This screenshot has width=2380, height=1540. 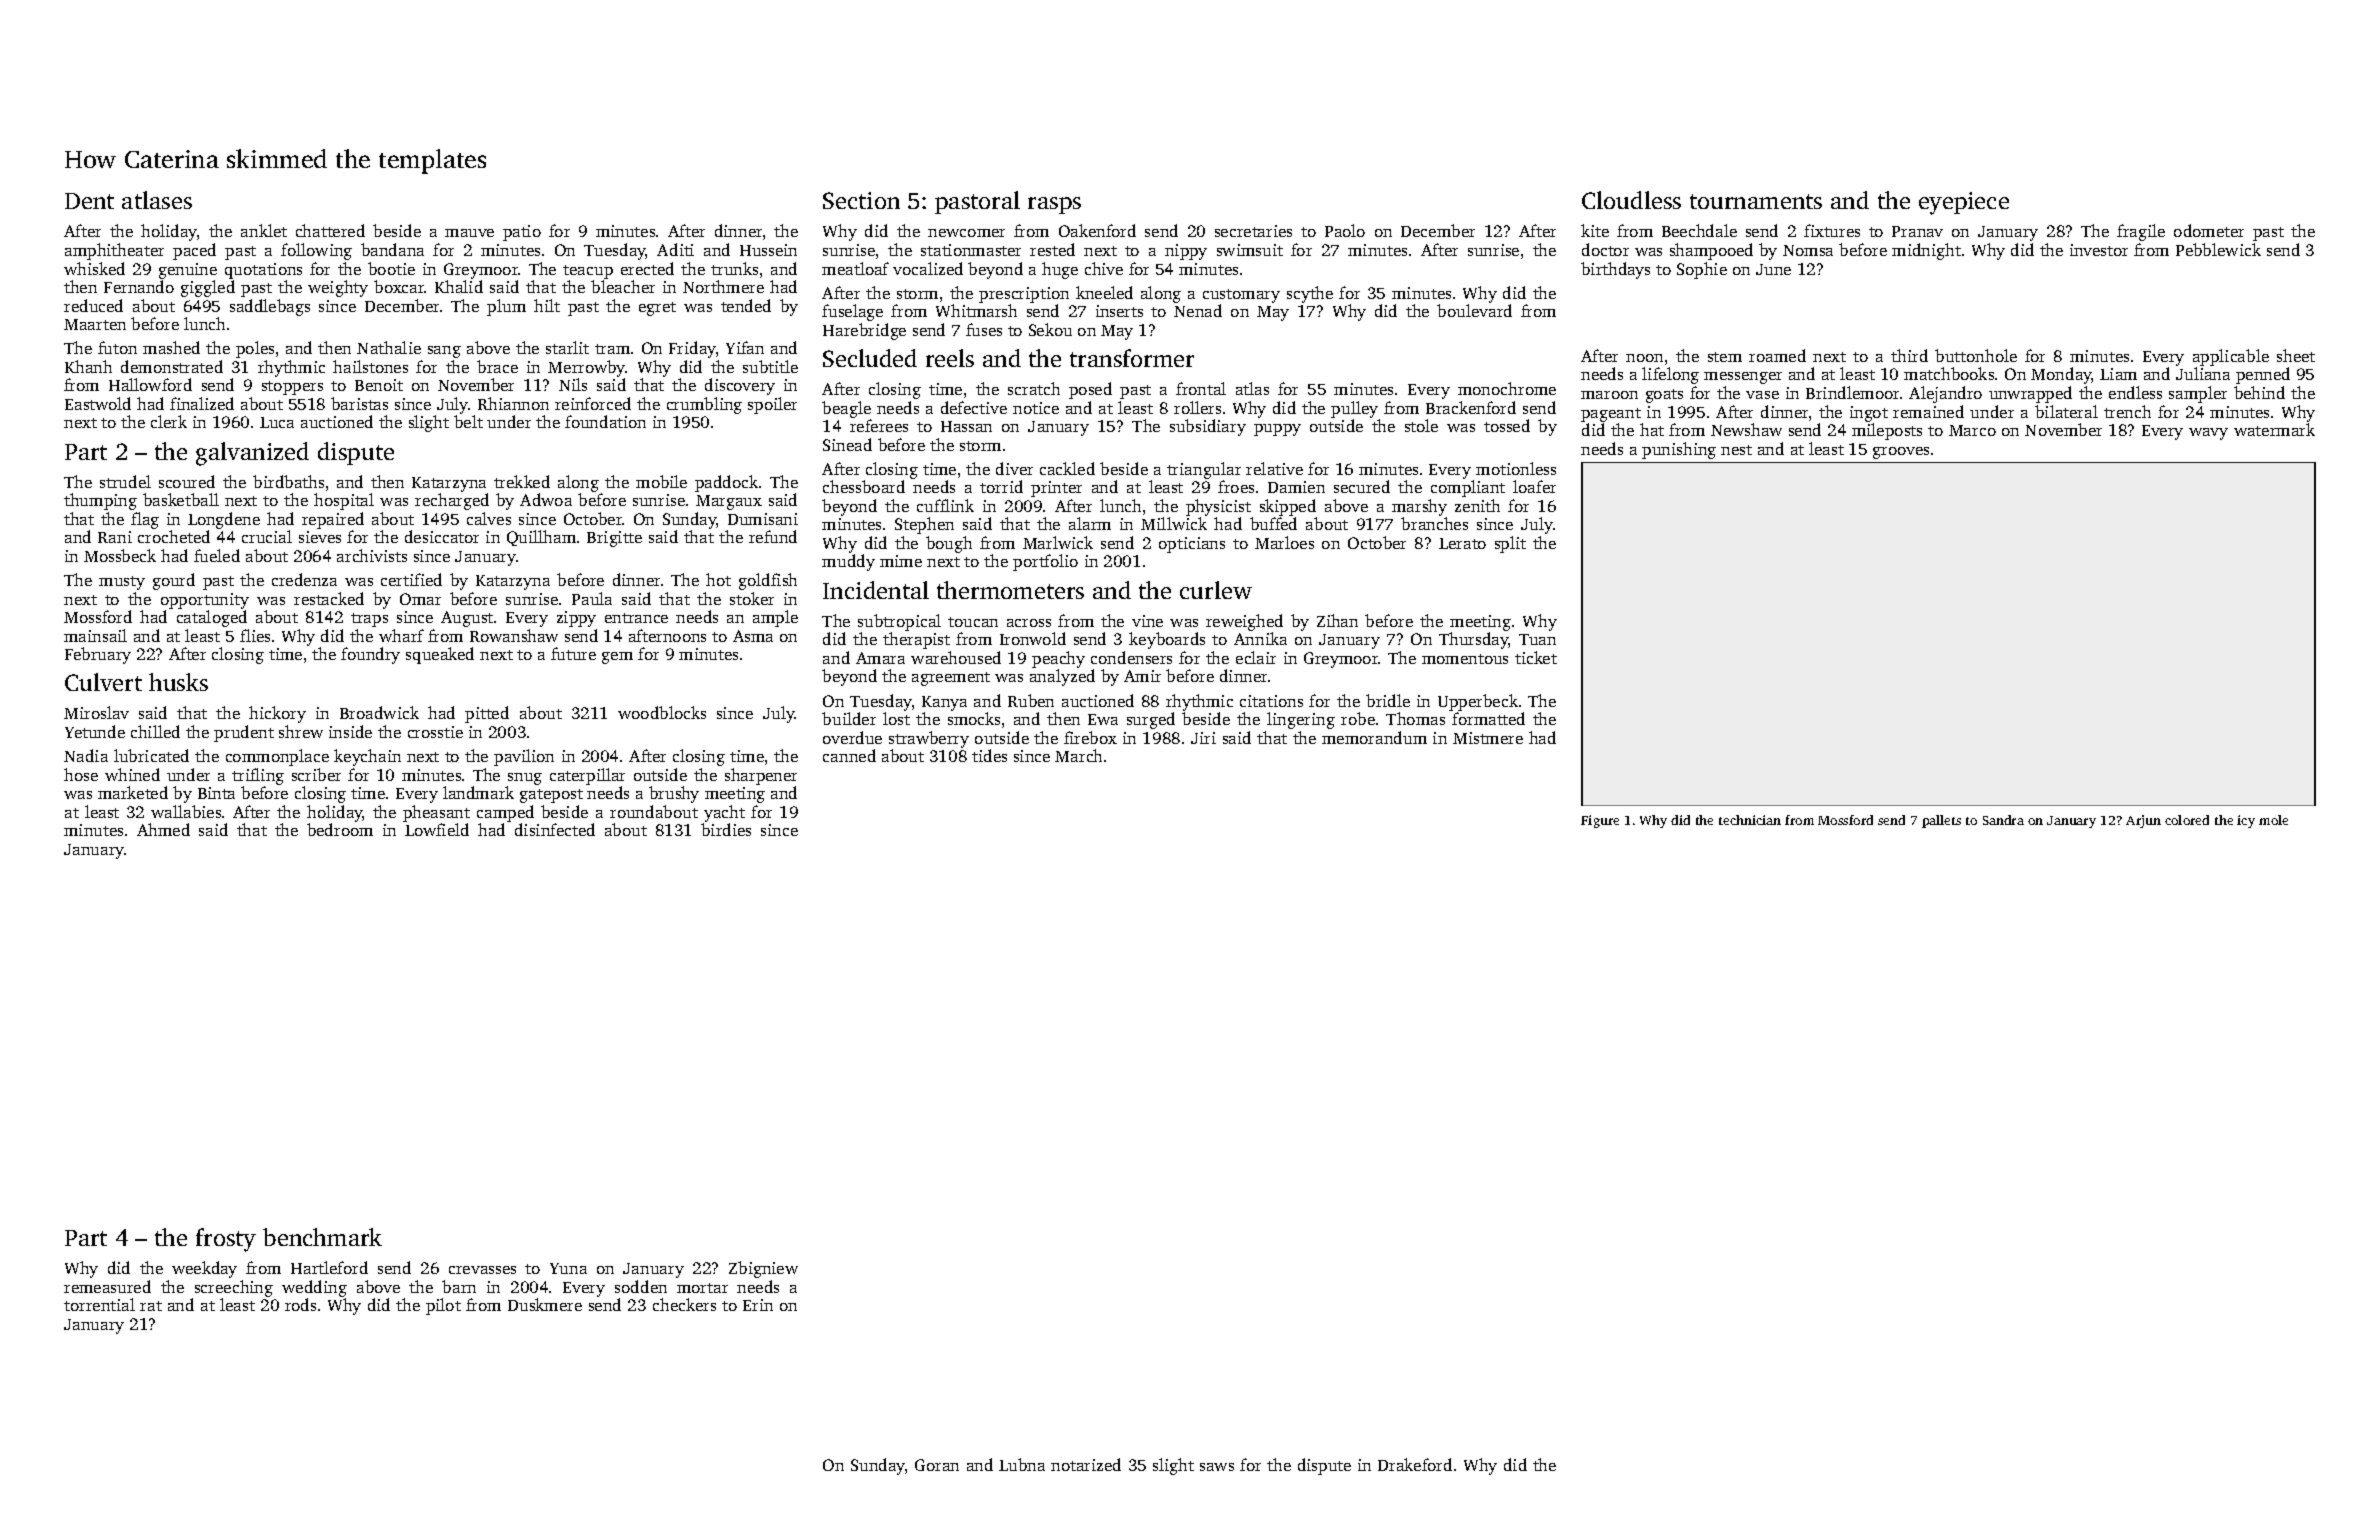 I want to click on Arjun, so click(x=2143, y=821).
